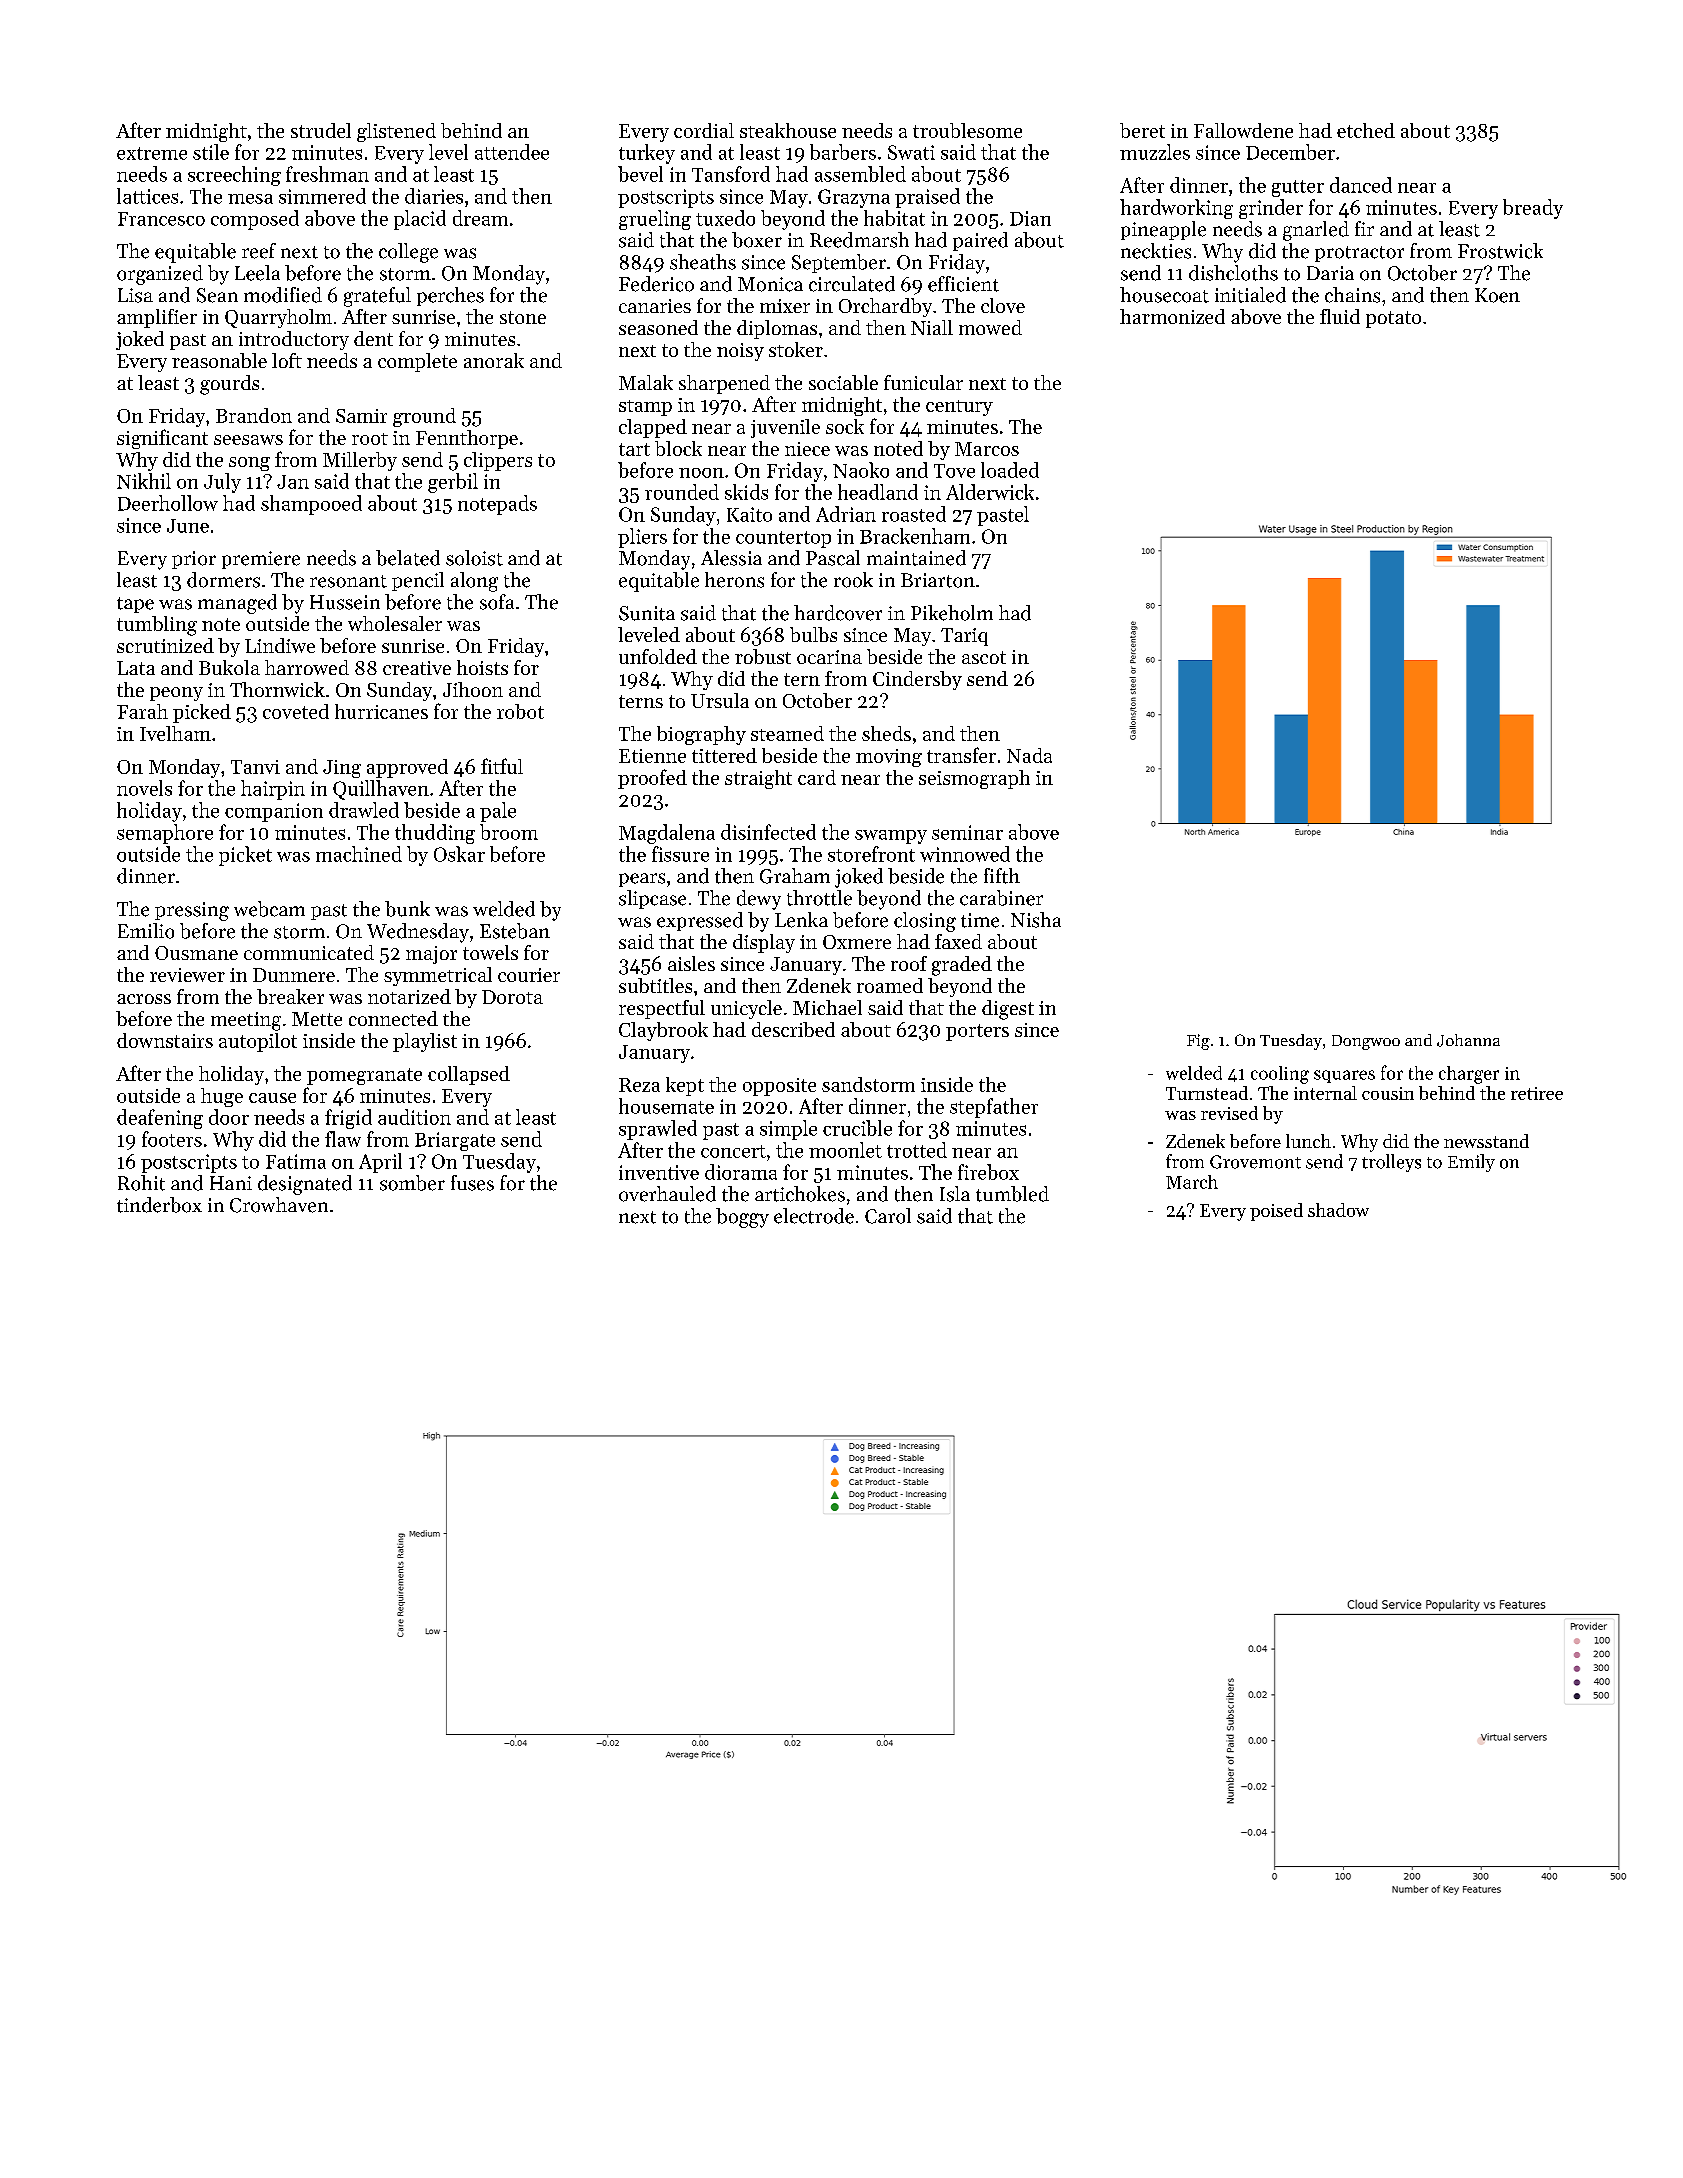 This image has height=2178, width=1683. Describe the element at coordinates (658, 1130) in the image. I see `sprawled` at that location.
